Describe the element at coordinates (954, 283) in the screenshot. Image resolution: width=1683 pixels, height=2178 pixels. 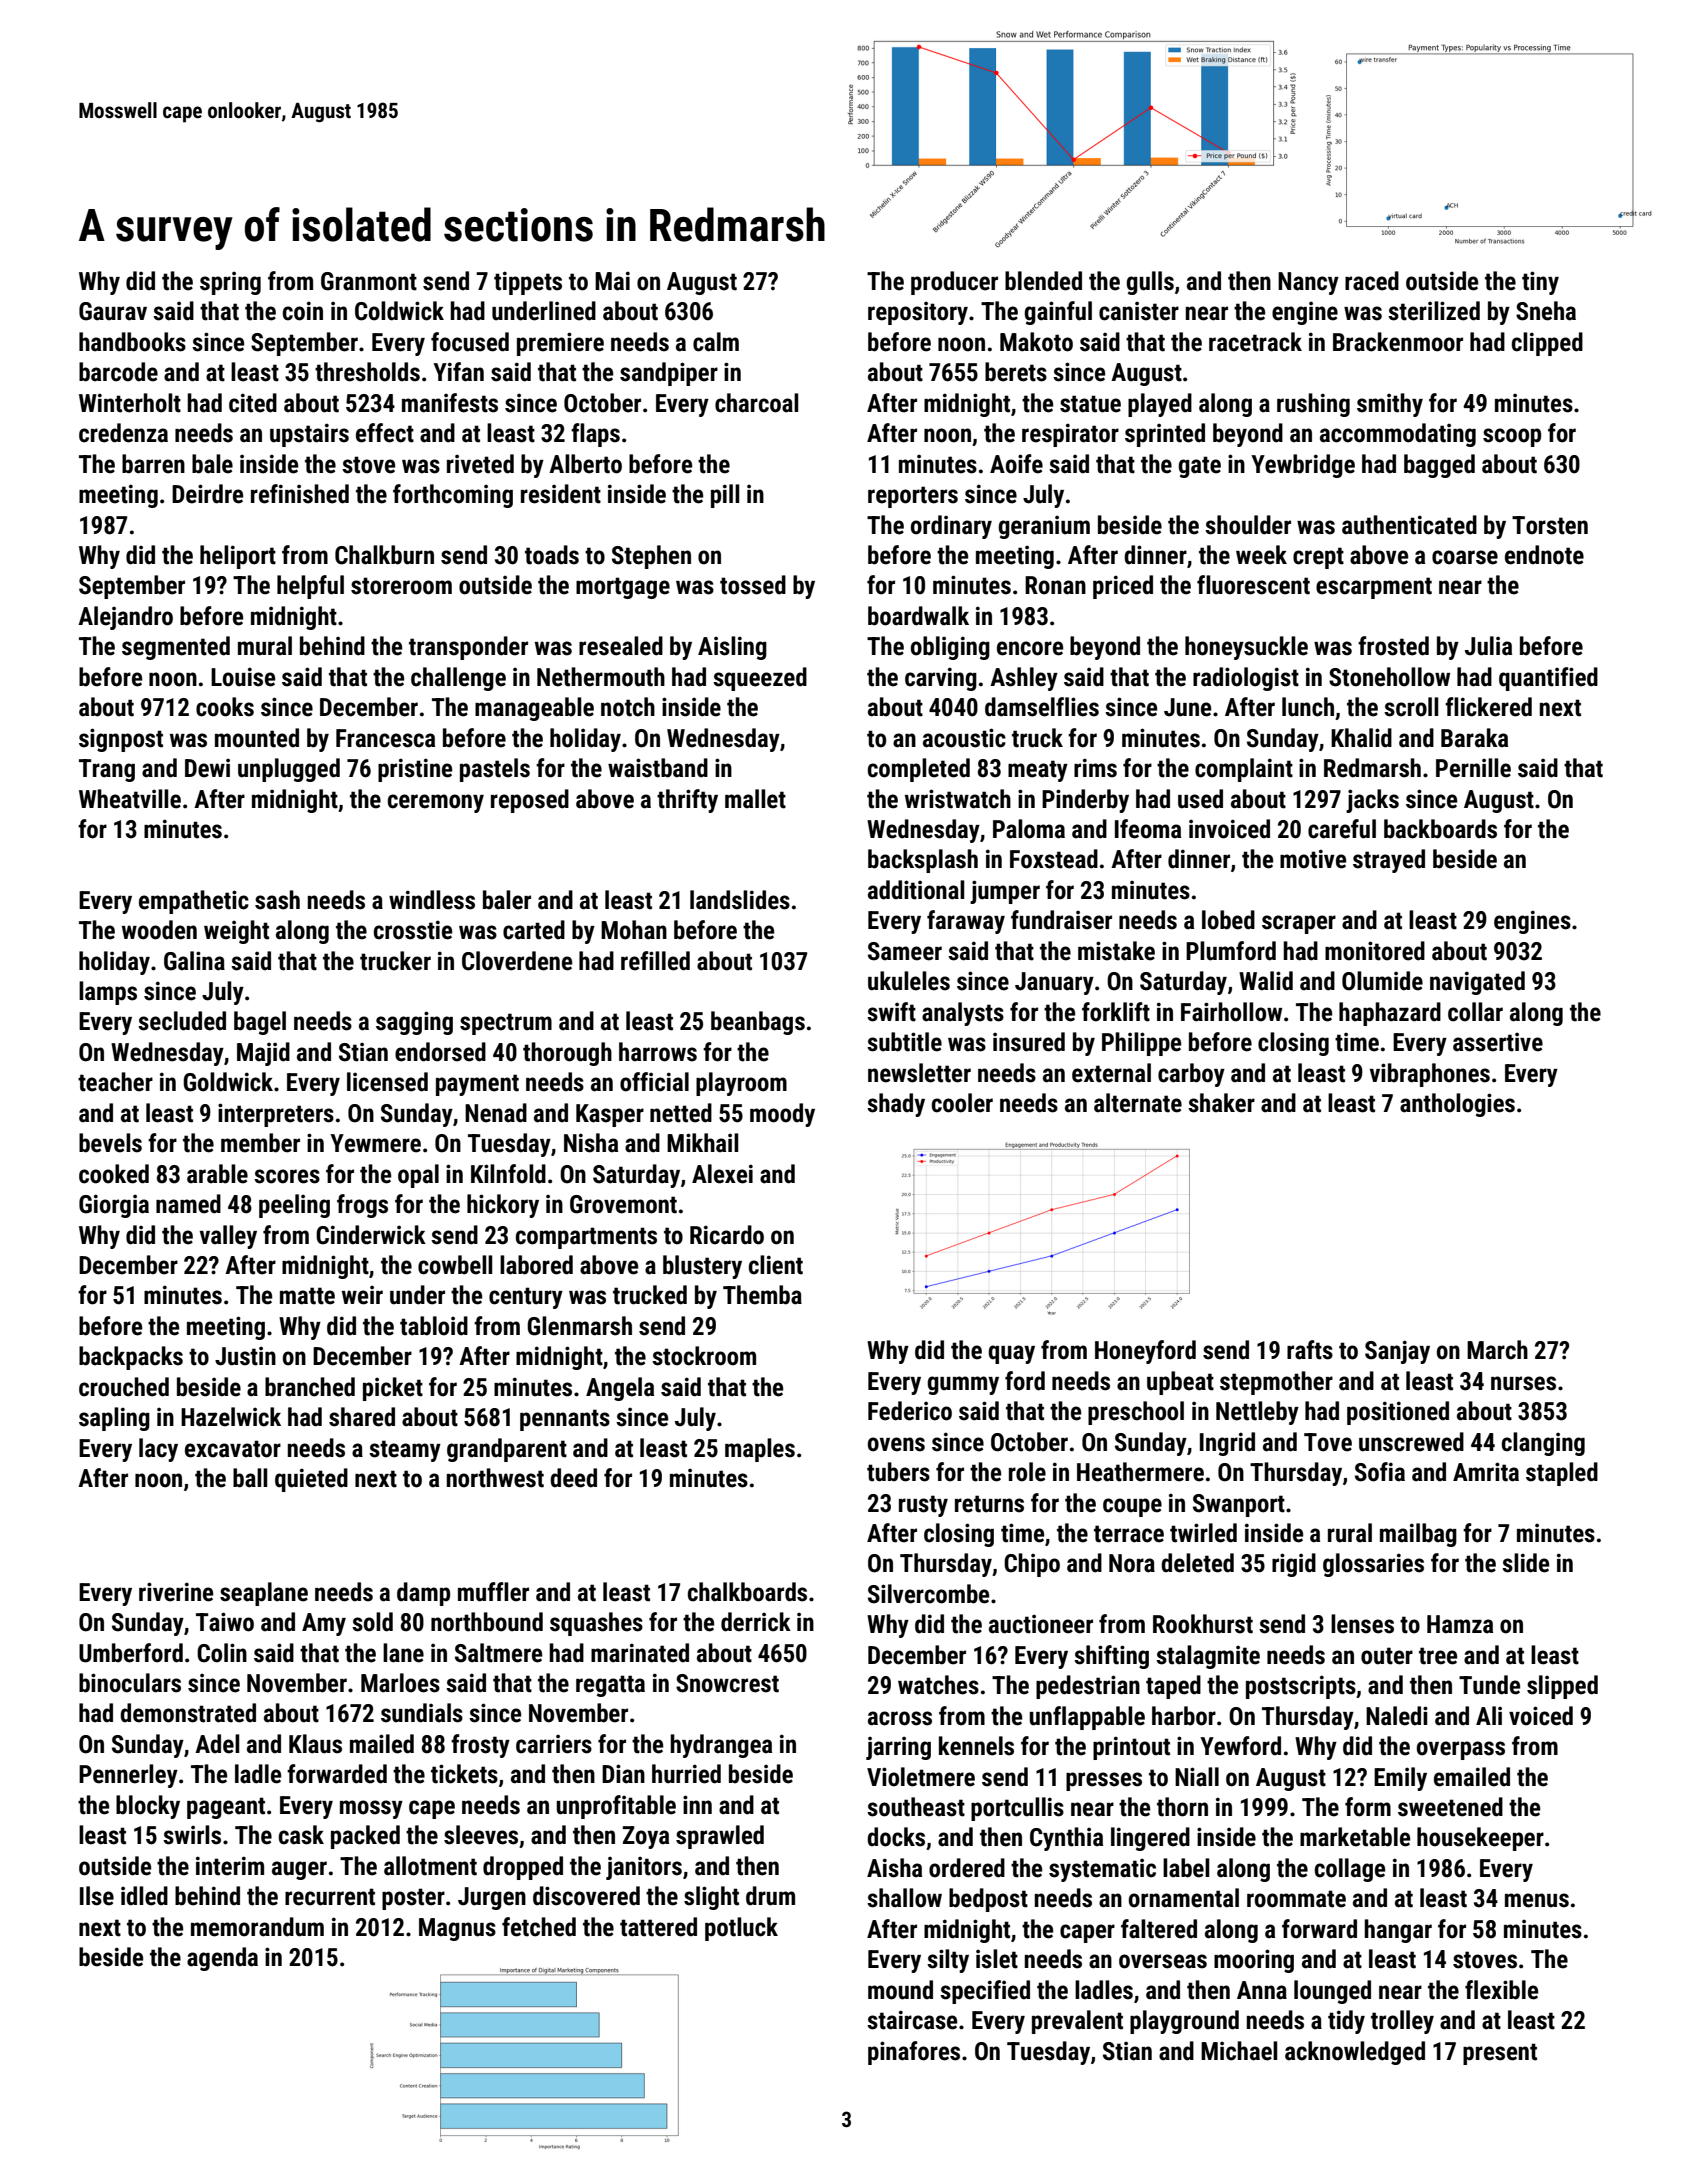
I see `producer` at that location.
